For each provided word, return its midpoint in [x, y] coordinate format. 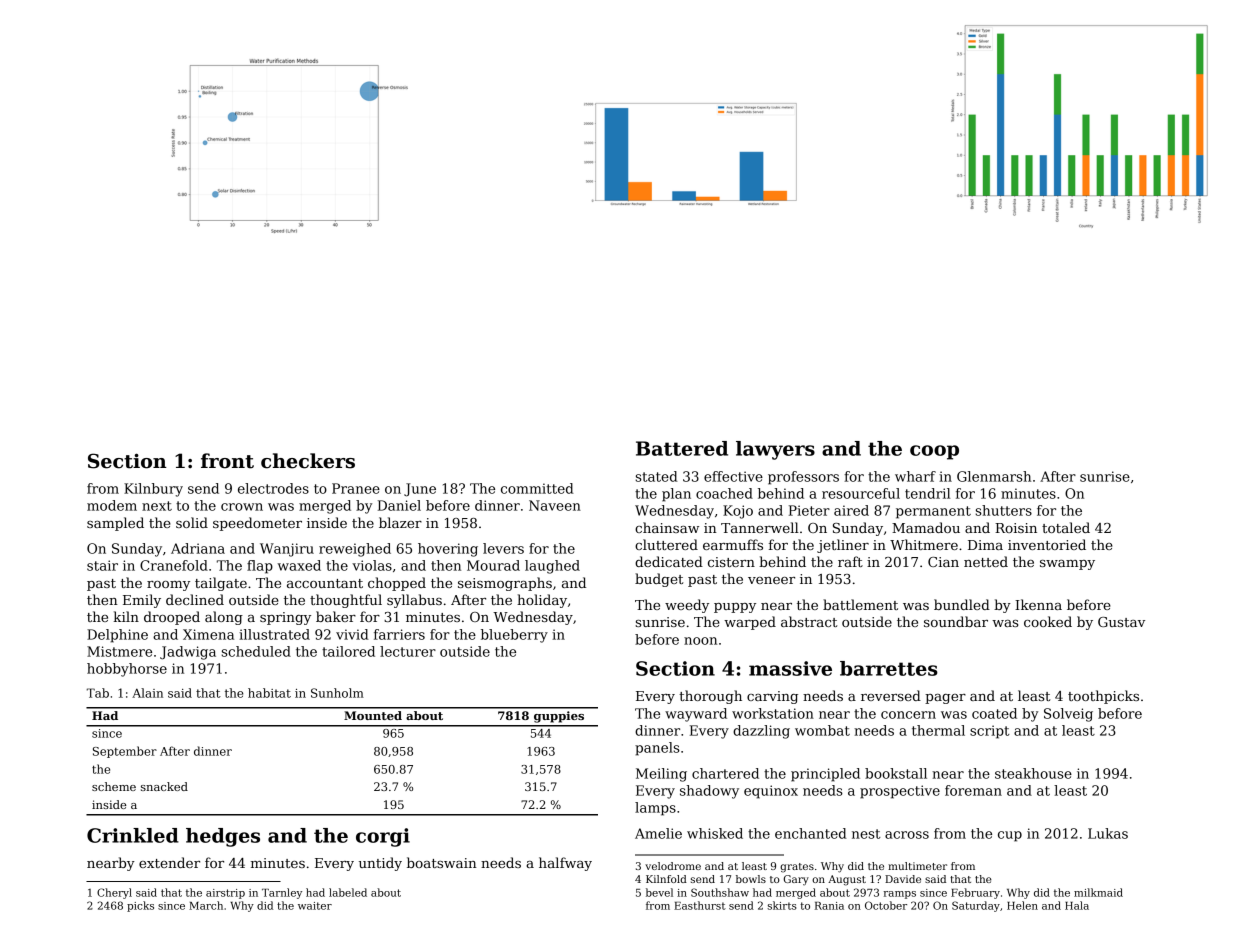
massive [790, 668]
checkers [308, 461]
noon [700, 641]
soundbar [956, 621]
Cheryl [114, 893]
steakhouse [1033, 773]
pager [945, 699]
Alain [147, 693]
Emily [142, 601]
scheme [114, 786]
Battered [682, 448]
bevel [659, 892]
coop [934, 452]
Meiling [661, 775]
